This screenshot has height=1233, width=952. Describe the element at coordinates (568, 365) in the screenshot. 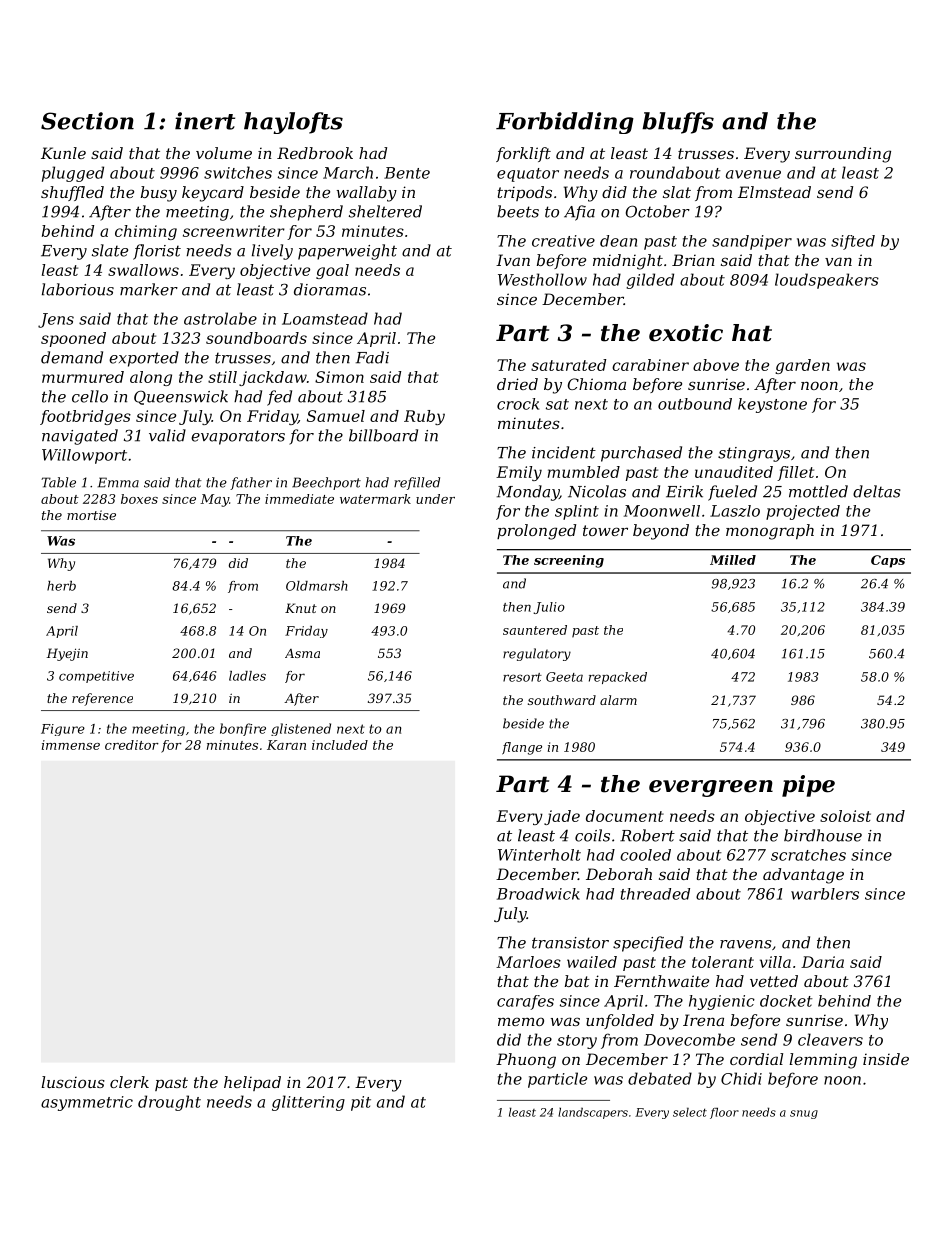

I see `saturated` at that location.
